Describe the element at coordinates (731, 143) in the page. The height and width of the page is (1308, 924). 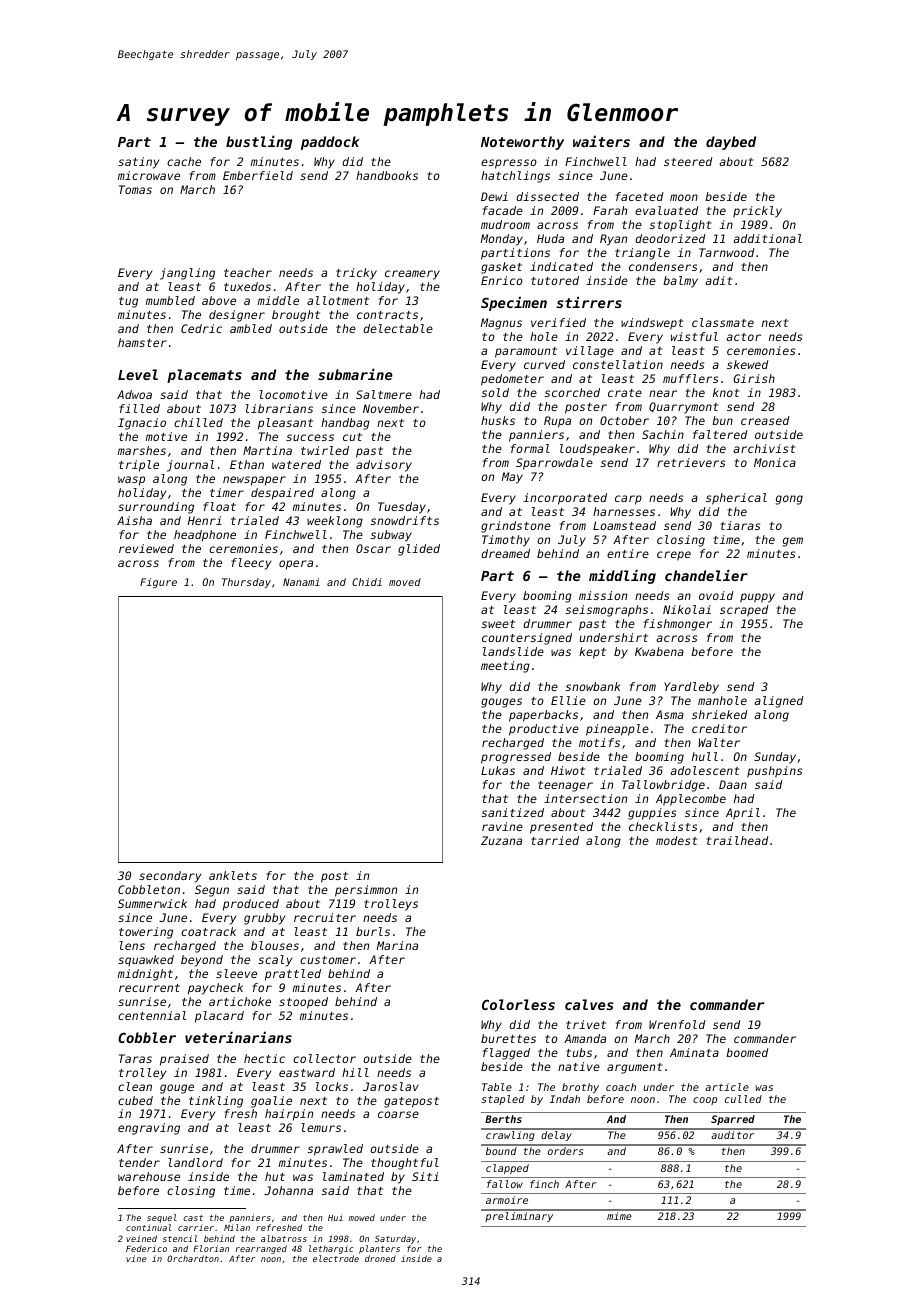
I see `daybed` at that location.
